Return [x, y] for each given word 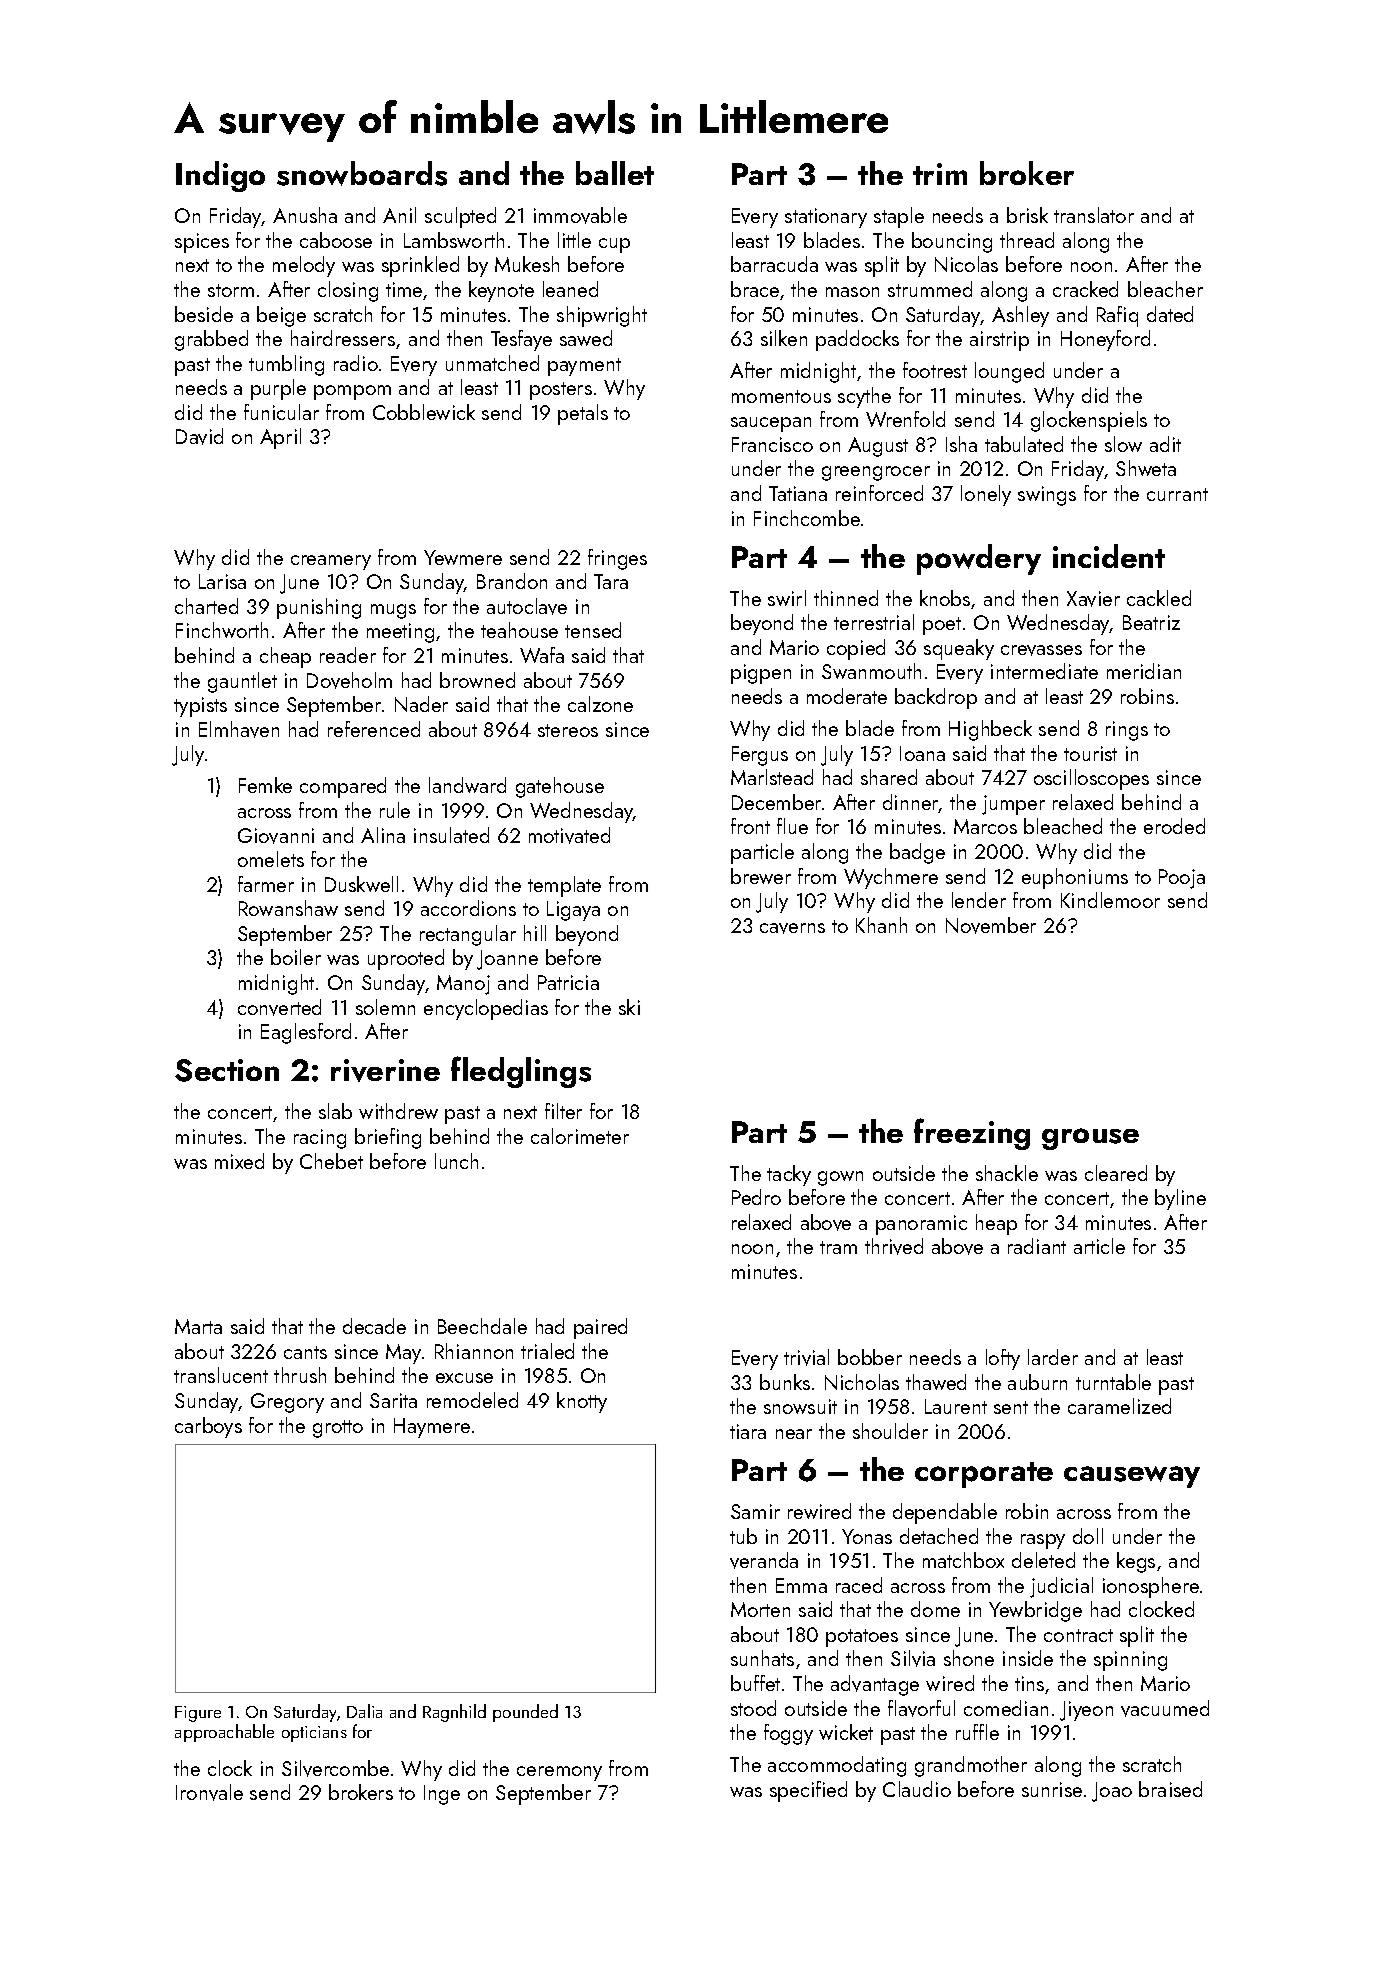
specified [808, 1791]
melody [304, 266]
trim [940, 174]
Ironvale [209, 1792]
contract [1078, 1635]
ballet [615, 173]
